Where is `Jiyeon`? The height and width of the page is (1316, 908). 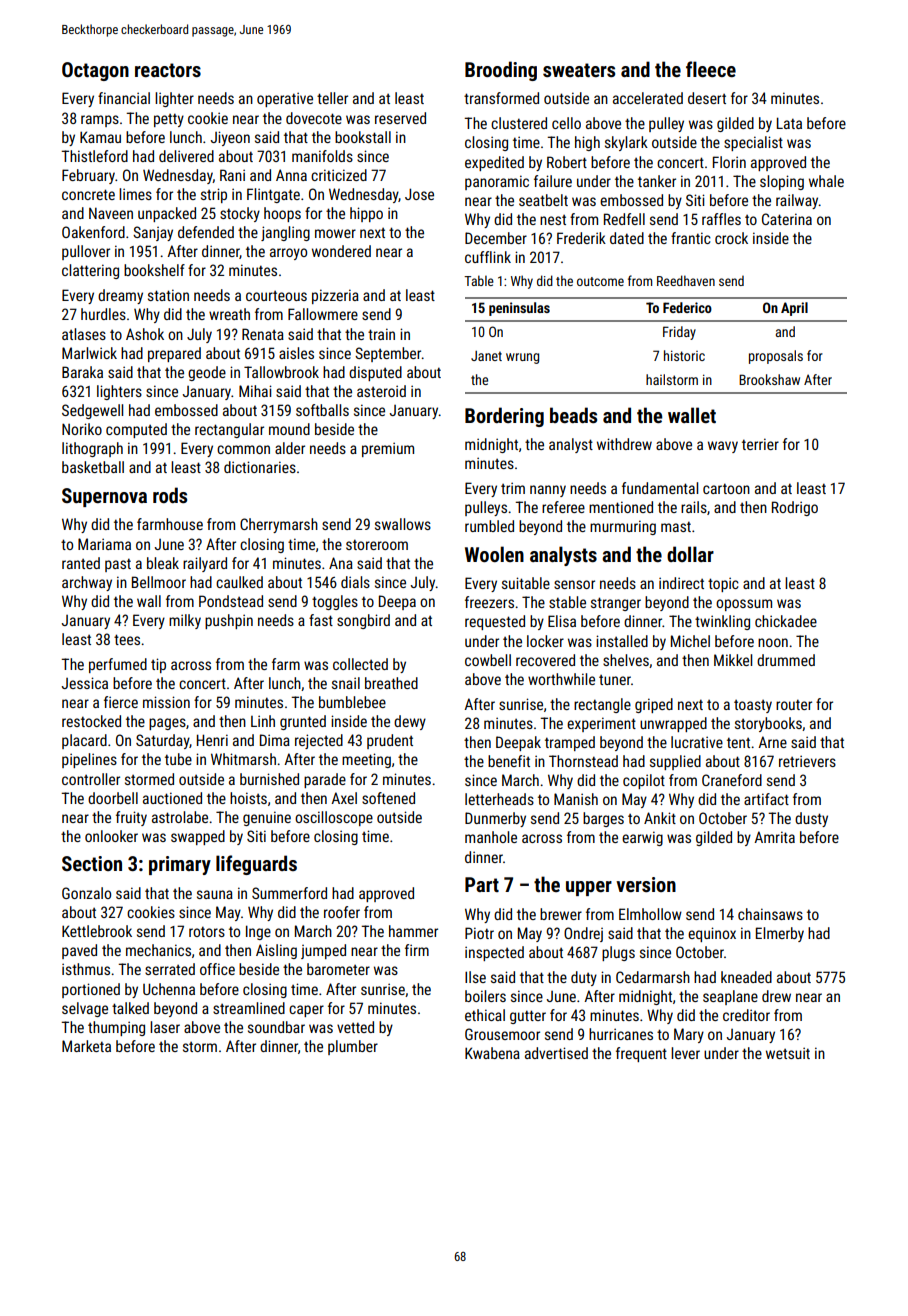 Jiyeon is located at coordinates (230, 138).
